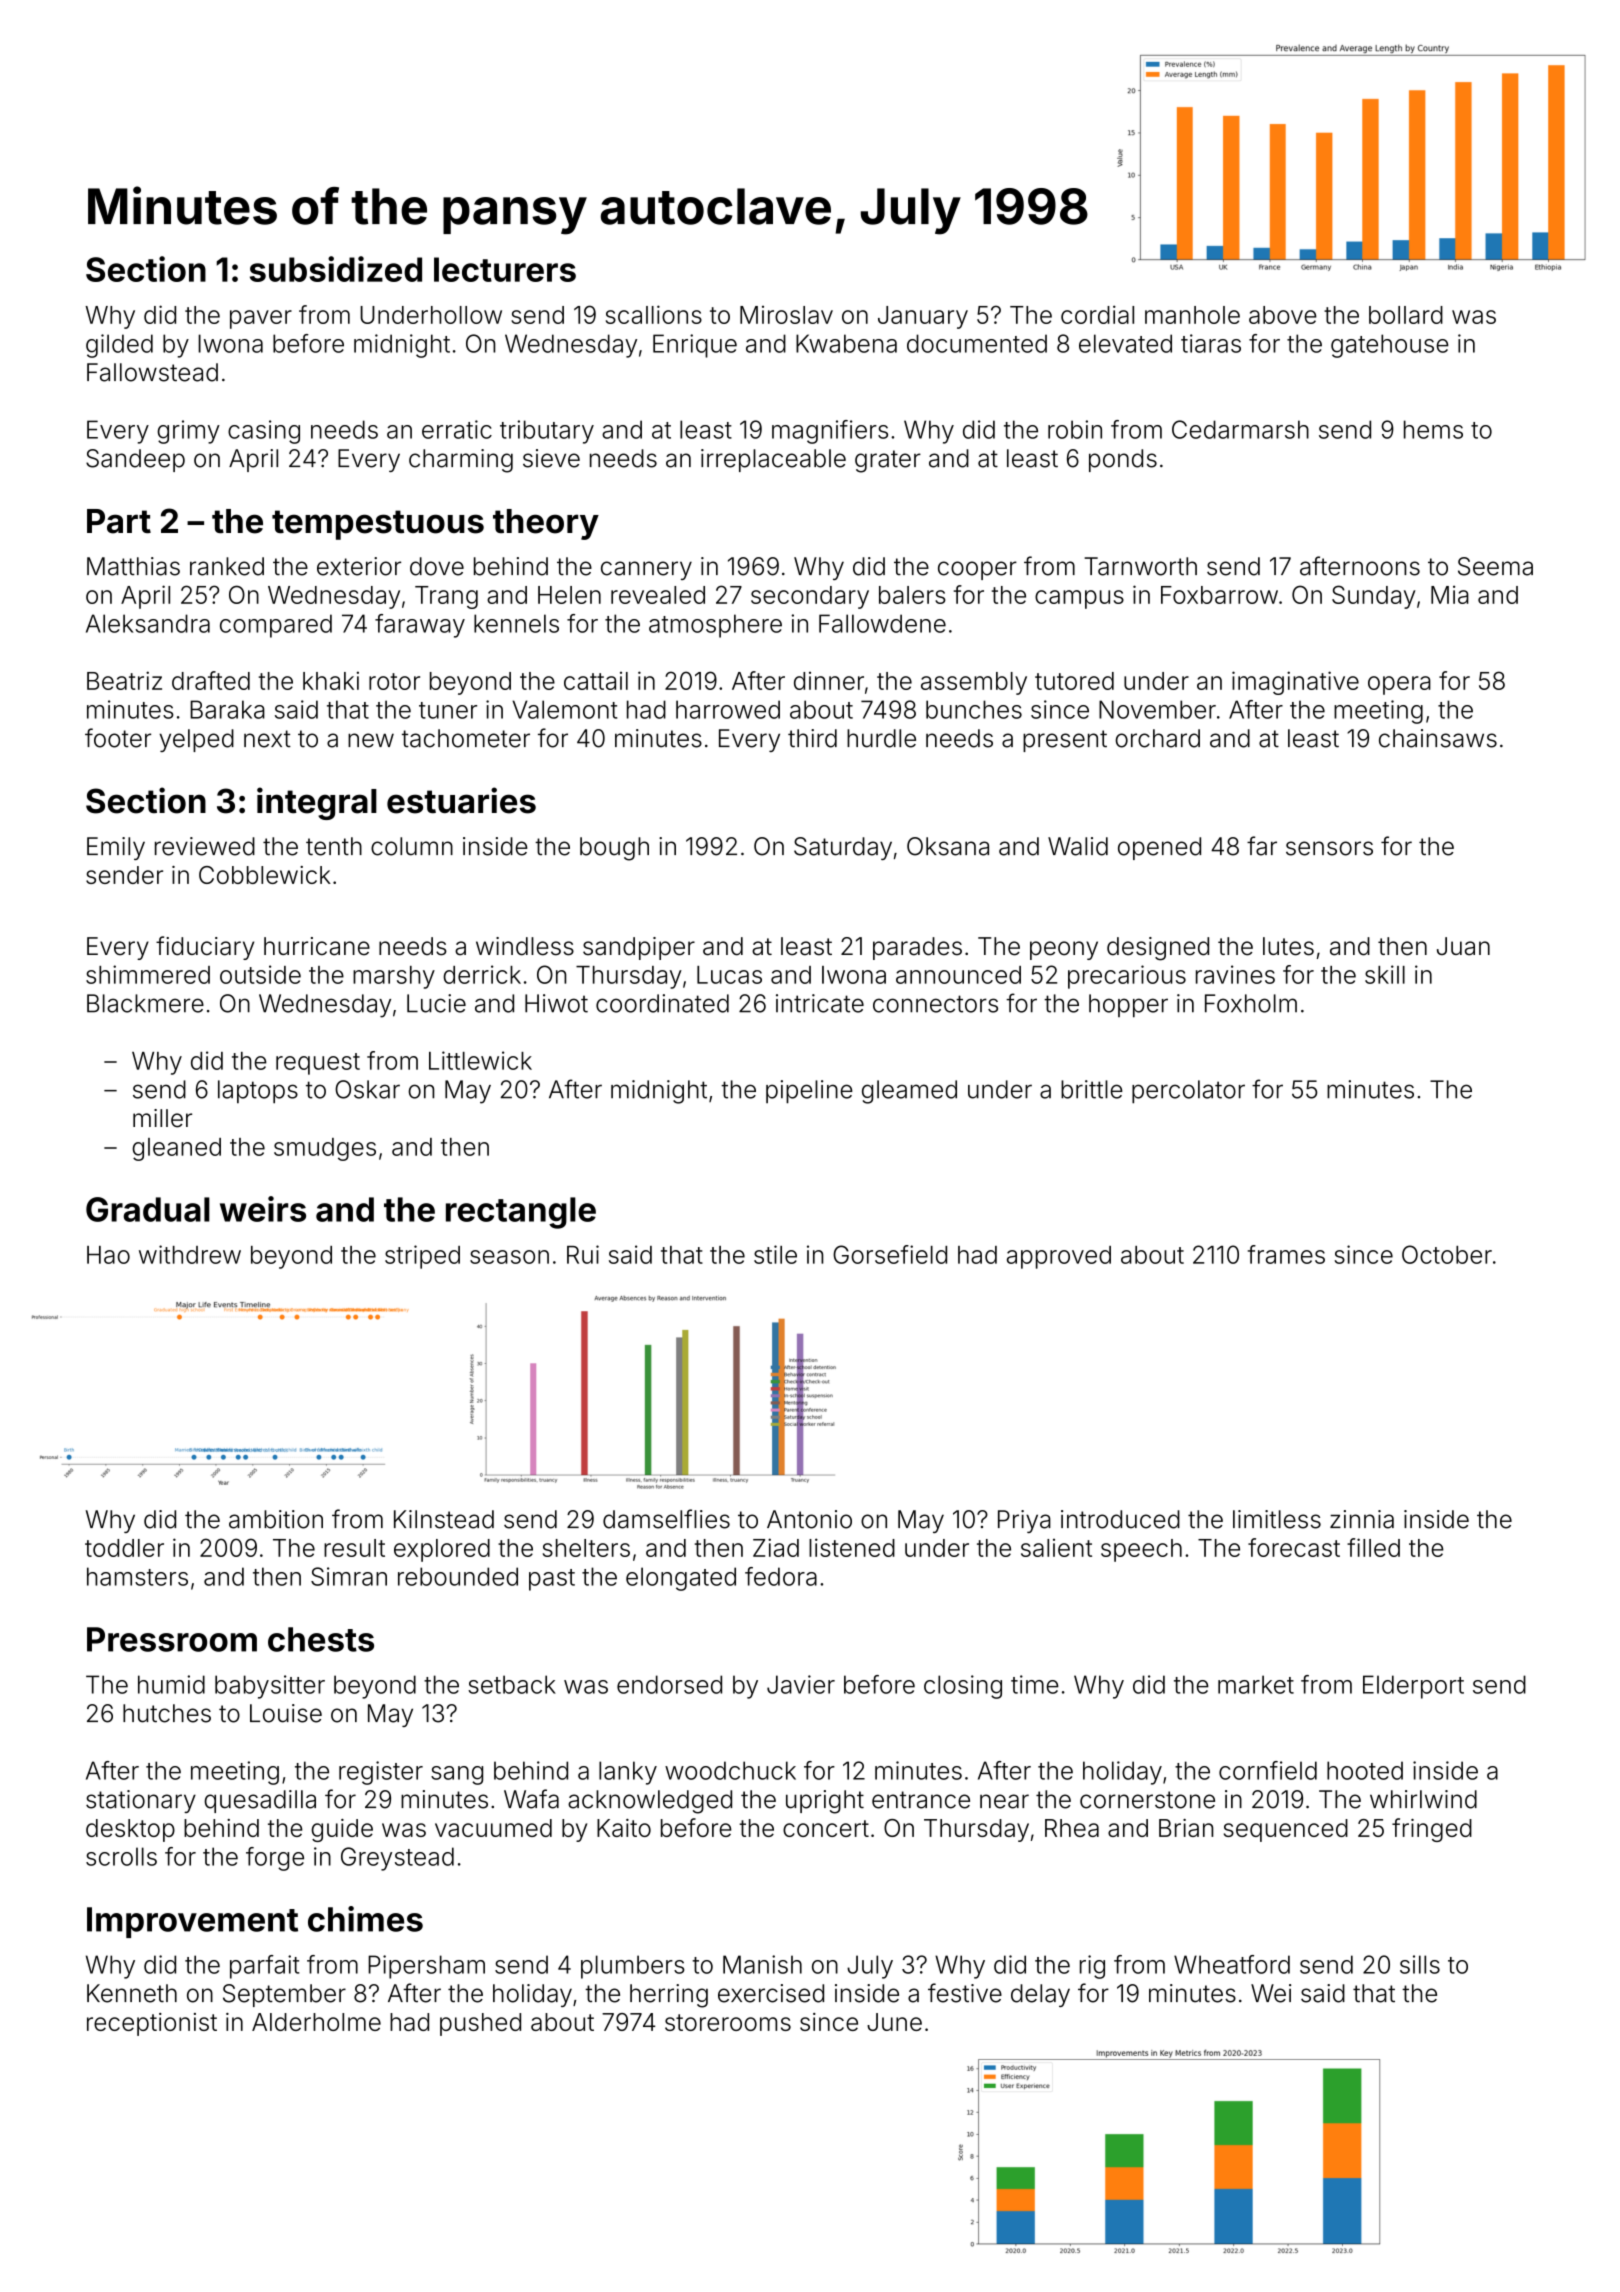  What do you see at coordinates (583, 1254) in the screenshot?
I see `Rui` at bounding box center [583, 1254].
